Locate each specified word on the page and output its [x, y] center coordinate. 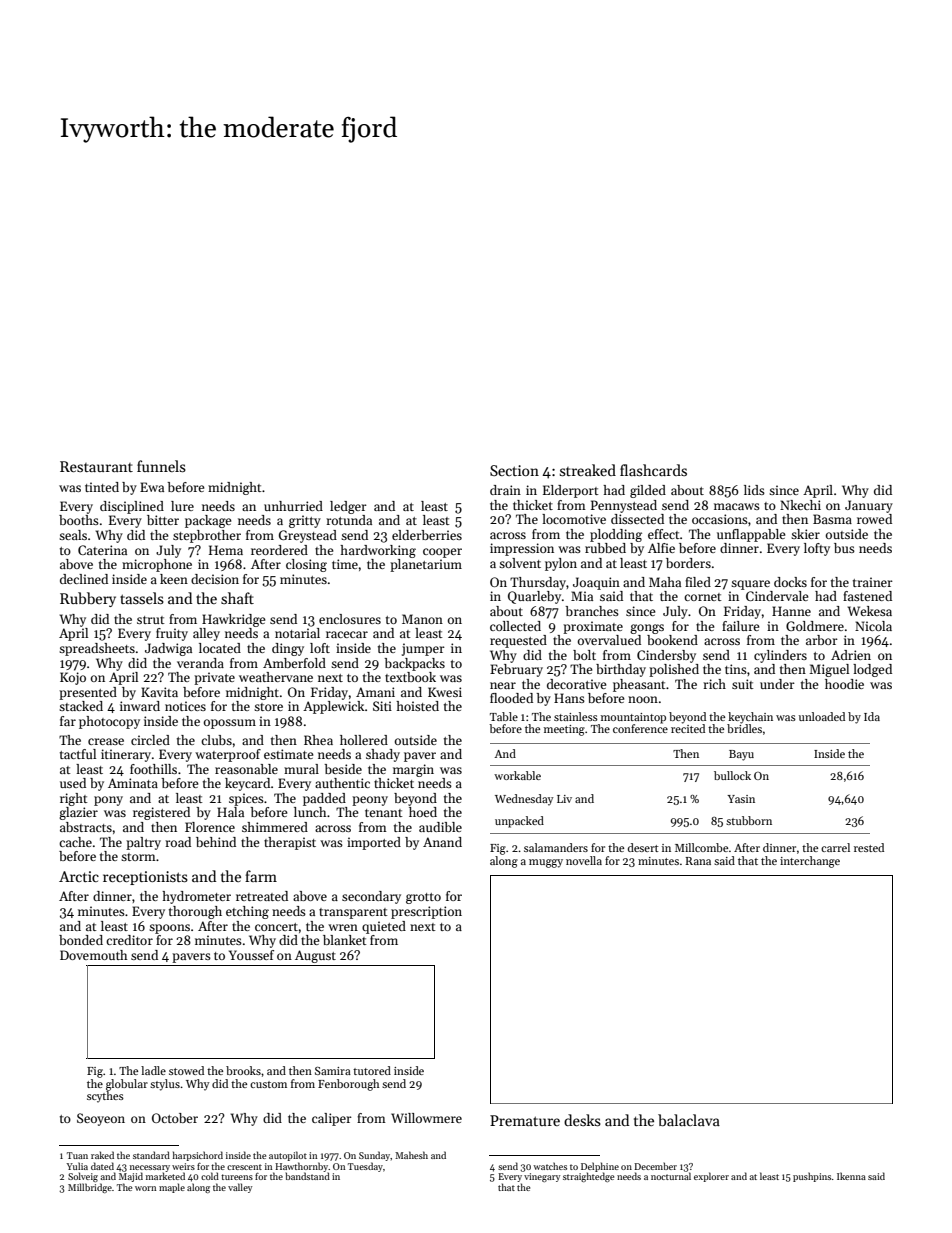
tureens [237, 1177]
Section [514, 470]
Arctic [79, 876]
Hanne [791, 611]
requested [518, 641]
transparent [353, 913]
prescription [426, 912]
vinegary [542, 1177]
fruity [172, 634]
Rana [698, 861]
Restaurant [96, 466]
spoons [169, 929]
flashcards [653, 470]
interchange [810, 862]
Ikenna [851, 1176]
